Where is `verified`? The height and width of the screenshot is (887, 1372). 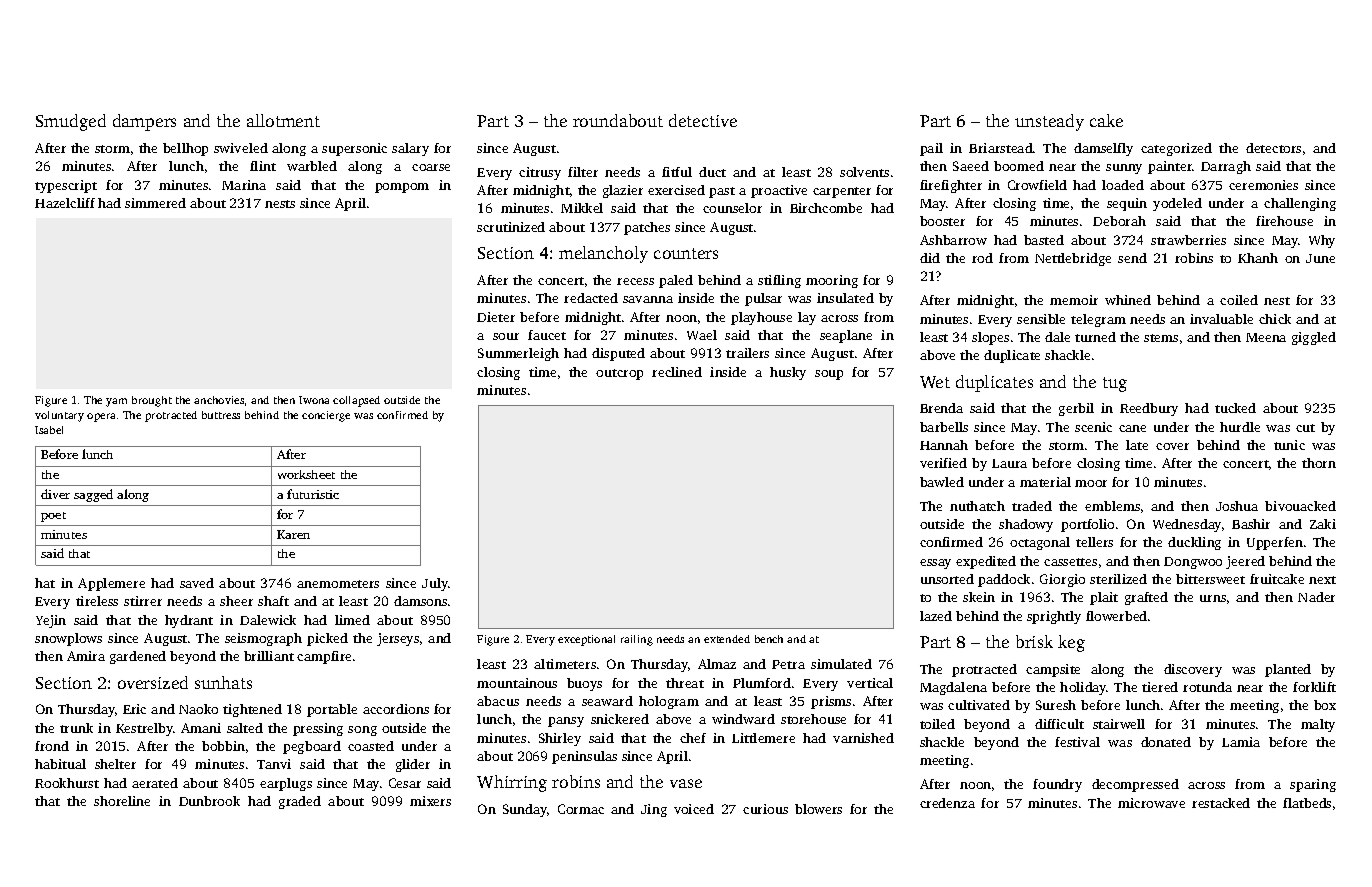 verified is located at coordinates (943, 463).
